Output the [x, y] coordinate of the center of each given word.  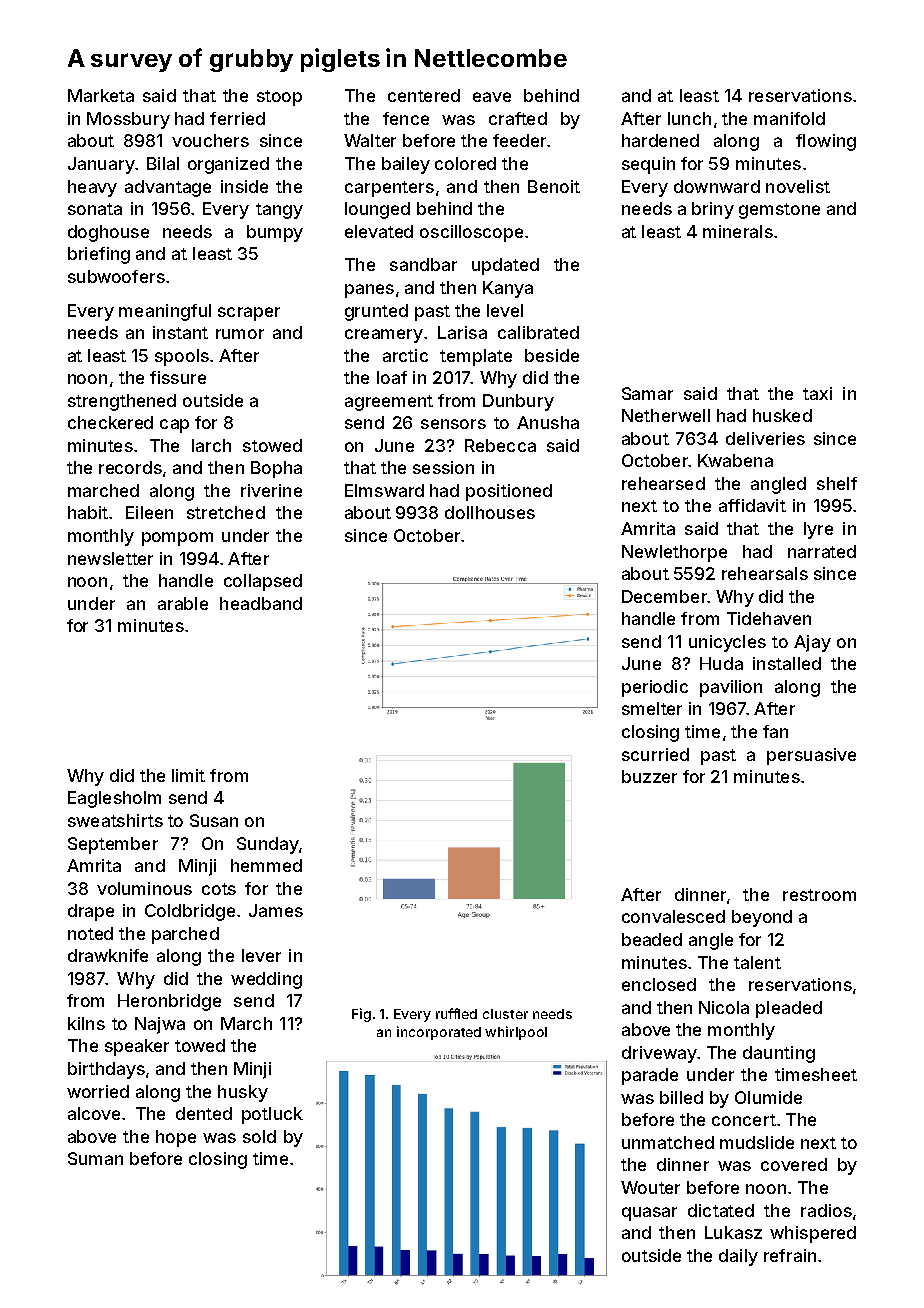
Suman [95, 1158]
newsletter [110, 558]
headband [261, 603]
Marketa [101, 95]
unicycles [727, 643]
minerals [738, 231]
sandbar [423, 264]
